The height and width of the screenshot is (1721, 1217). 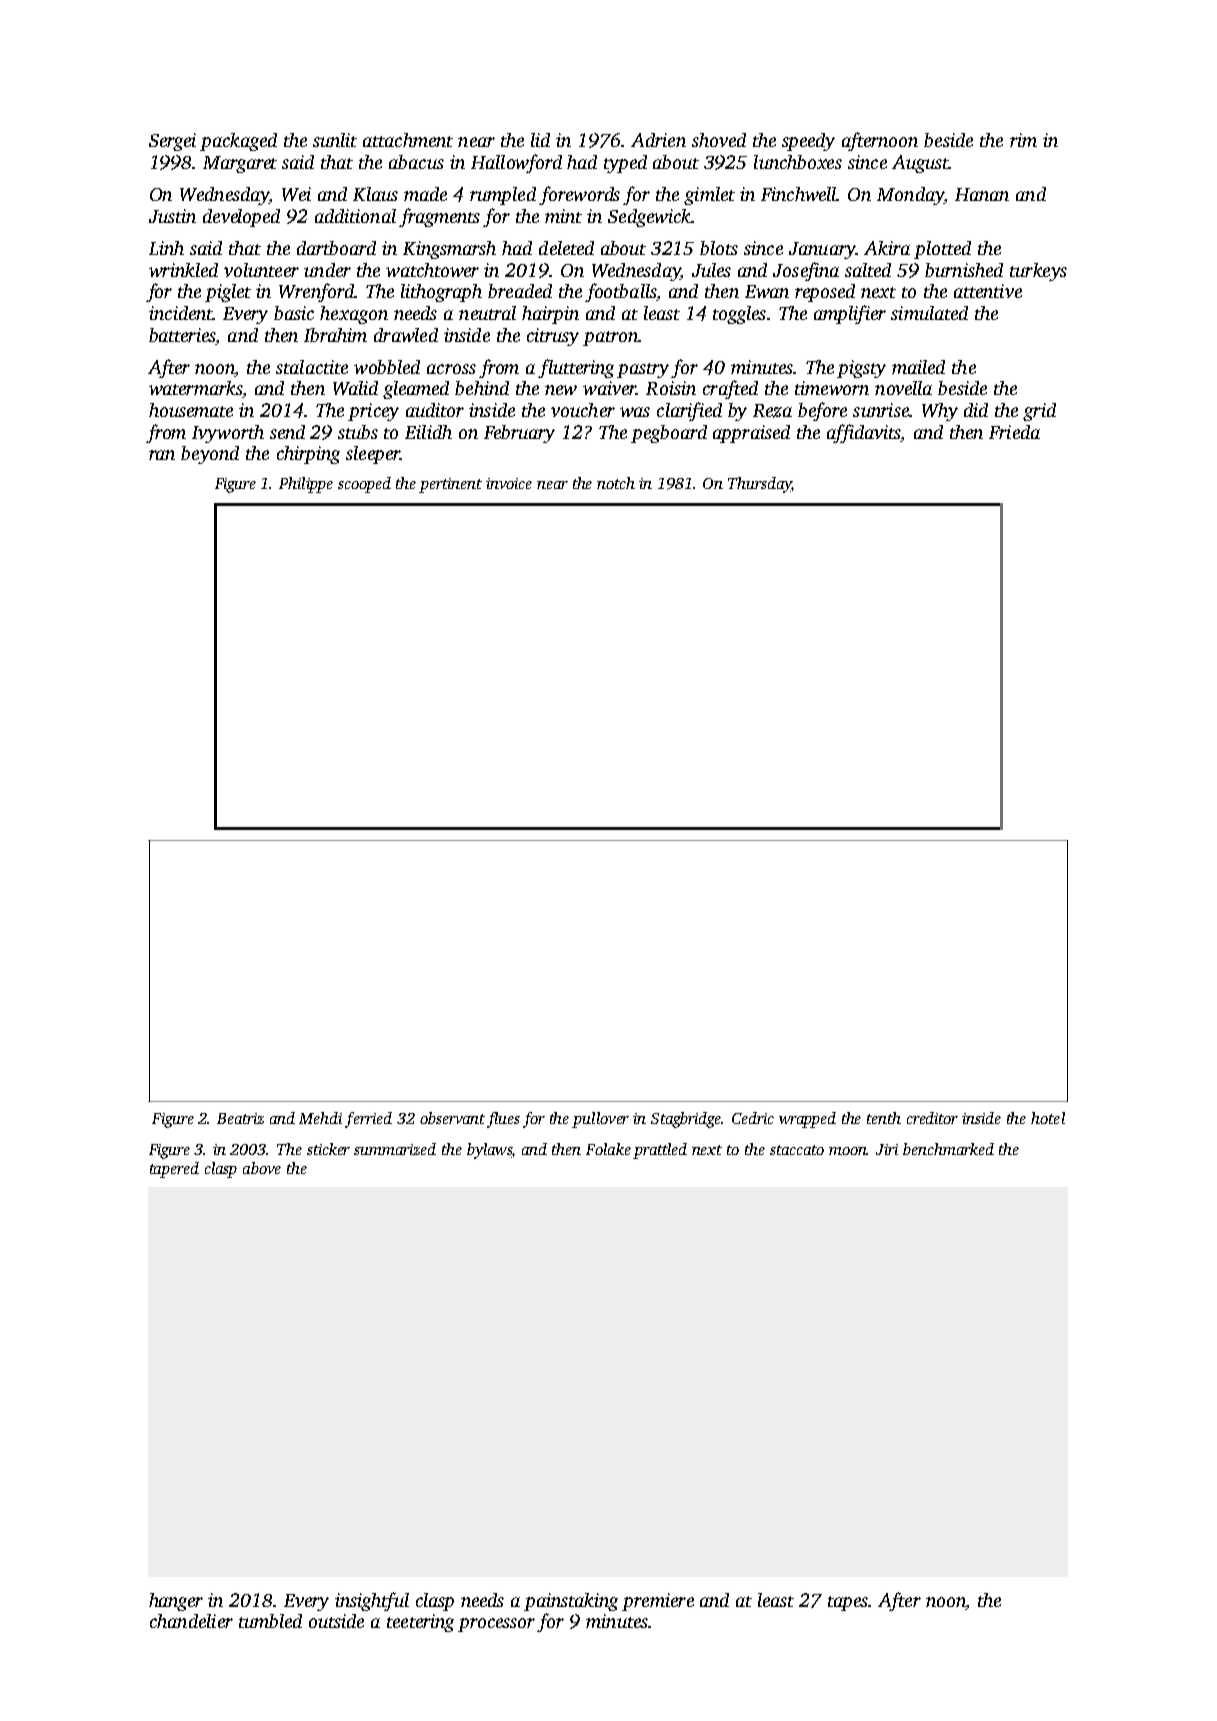 I want to click on incident, so click(x=181, y=313).
